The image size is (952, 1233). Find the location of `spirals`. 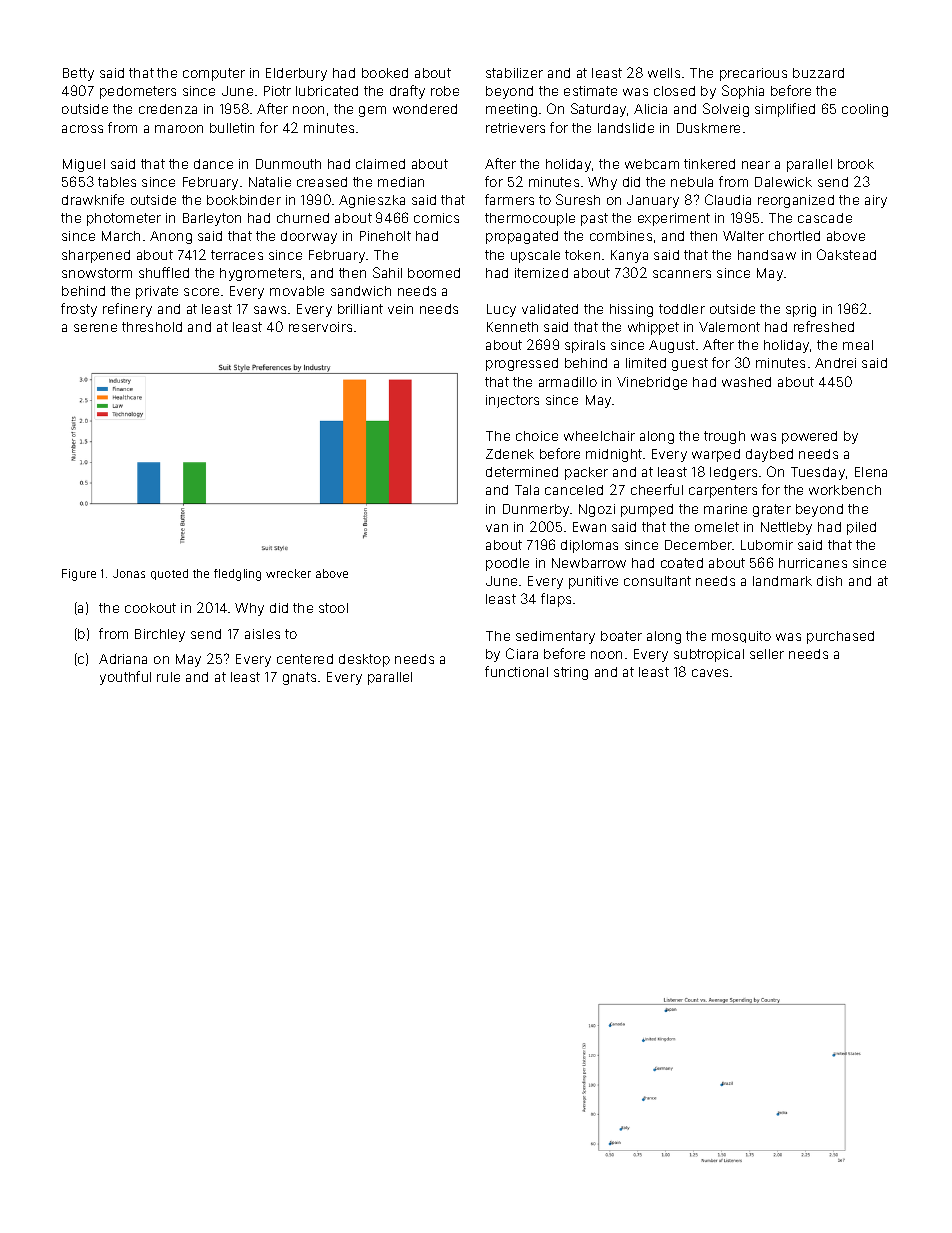

spirals is located at coordinates (585, 346).
